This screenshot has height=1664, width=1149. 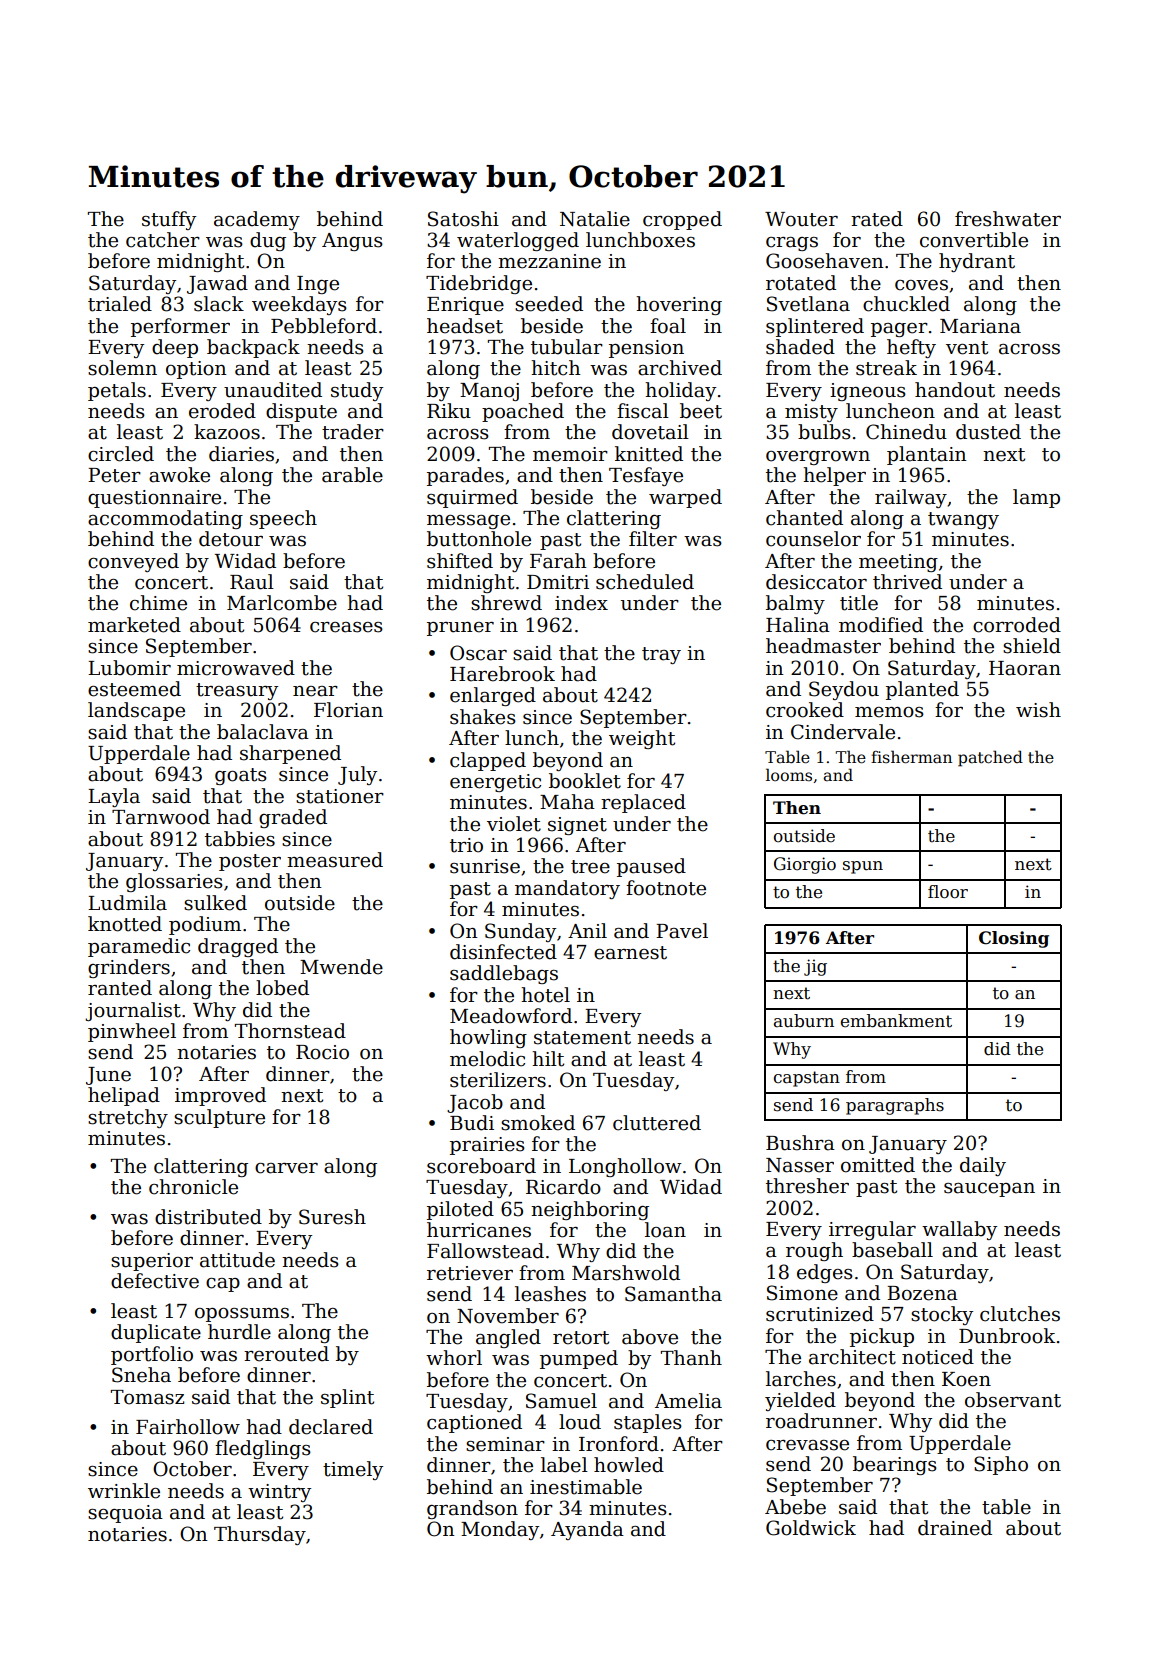 I want to click on irregular, so click(x=872, y=1230).
